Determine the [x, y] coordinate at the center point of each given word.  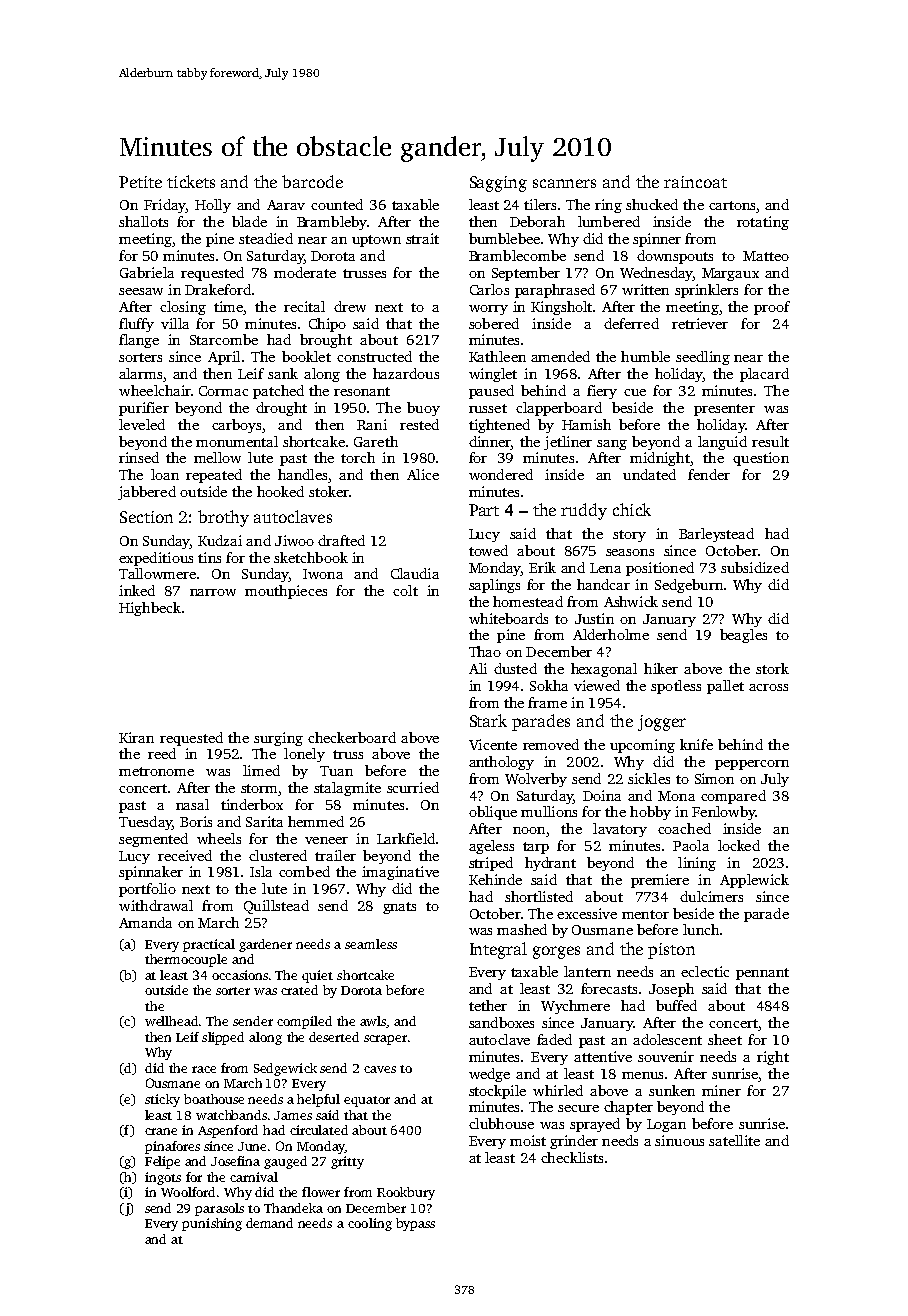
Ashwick [631, 601]
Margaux [730, 274]
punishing [212, 1224]
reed [162, 753]
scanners [564, 183]
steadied [266, 238]
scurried [413, 787]
